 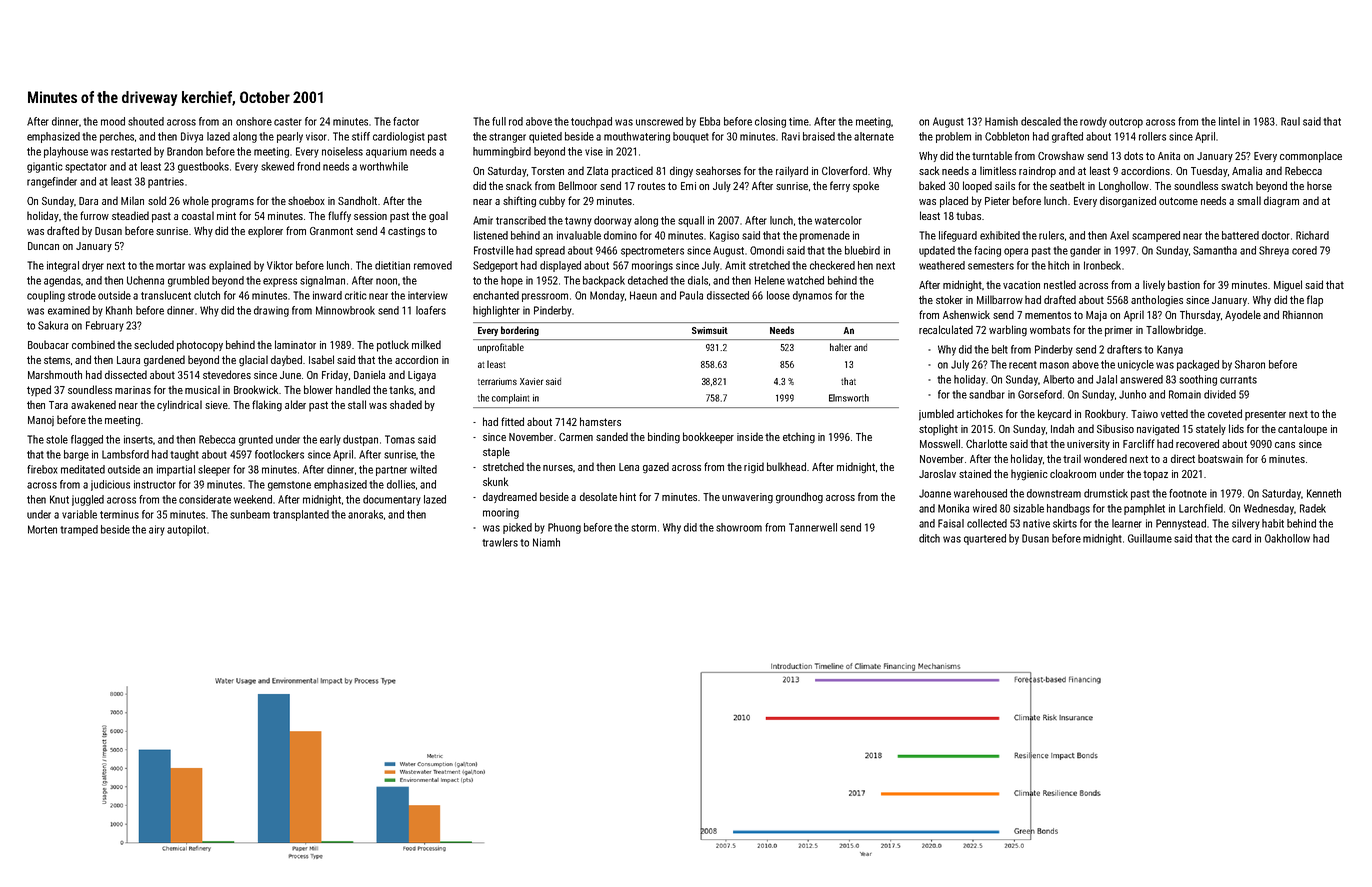 What do you see at coordinates (66, 152) in the screenshot?
I see `playhouse` at bounding box center [66, 152].
